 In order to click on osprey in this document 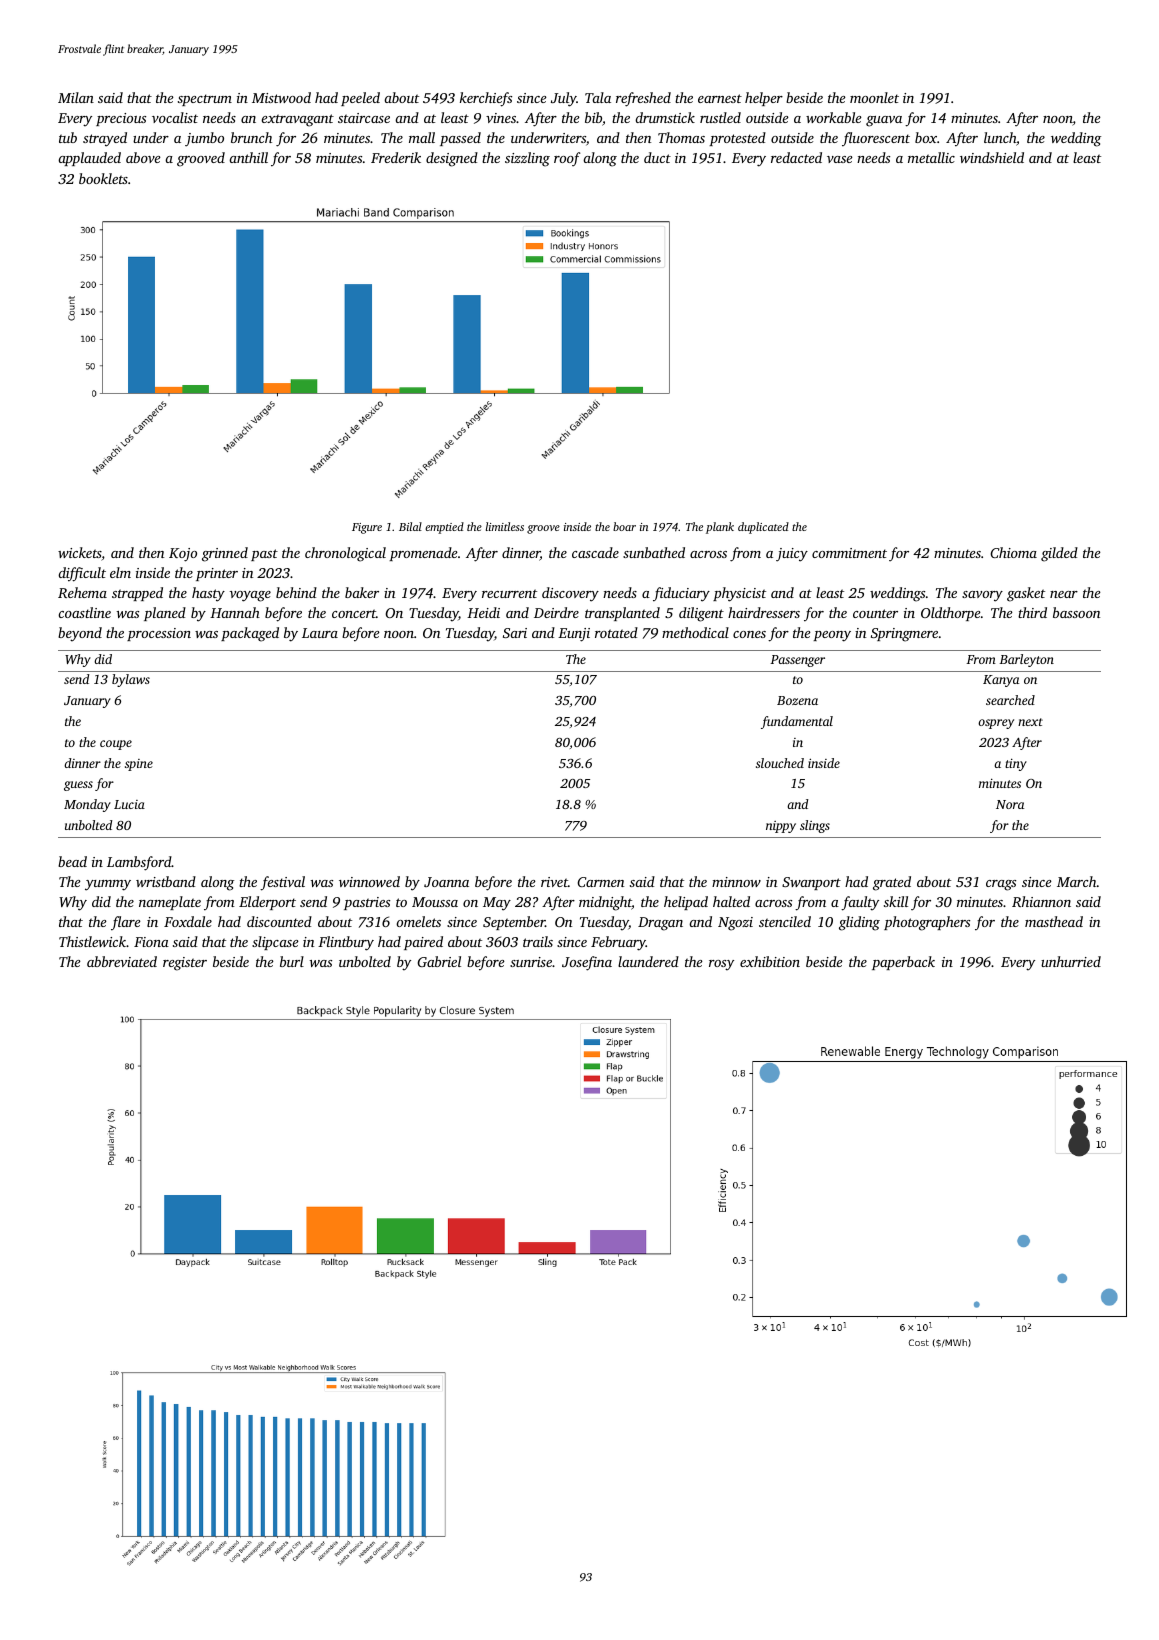, I will do `click(996, 724)`.
